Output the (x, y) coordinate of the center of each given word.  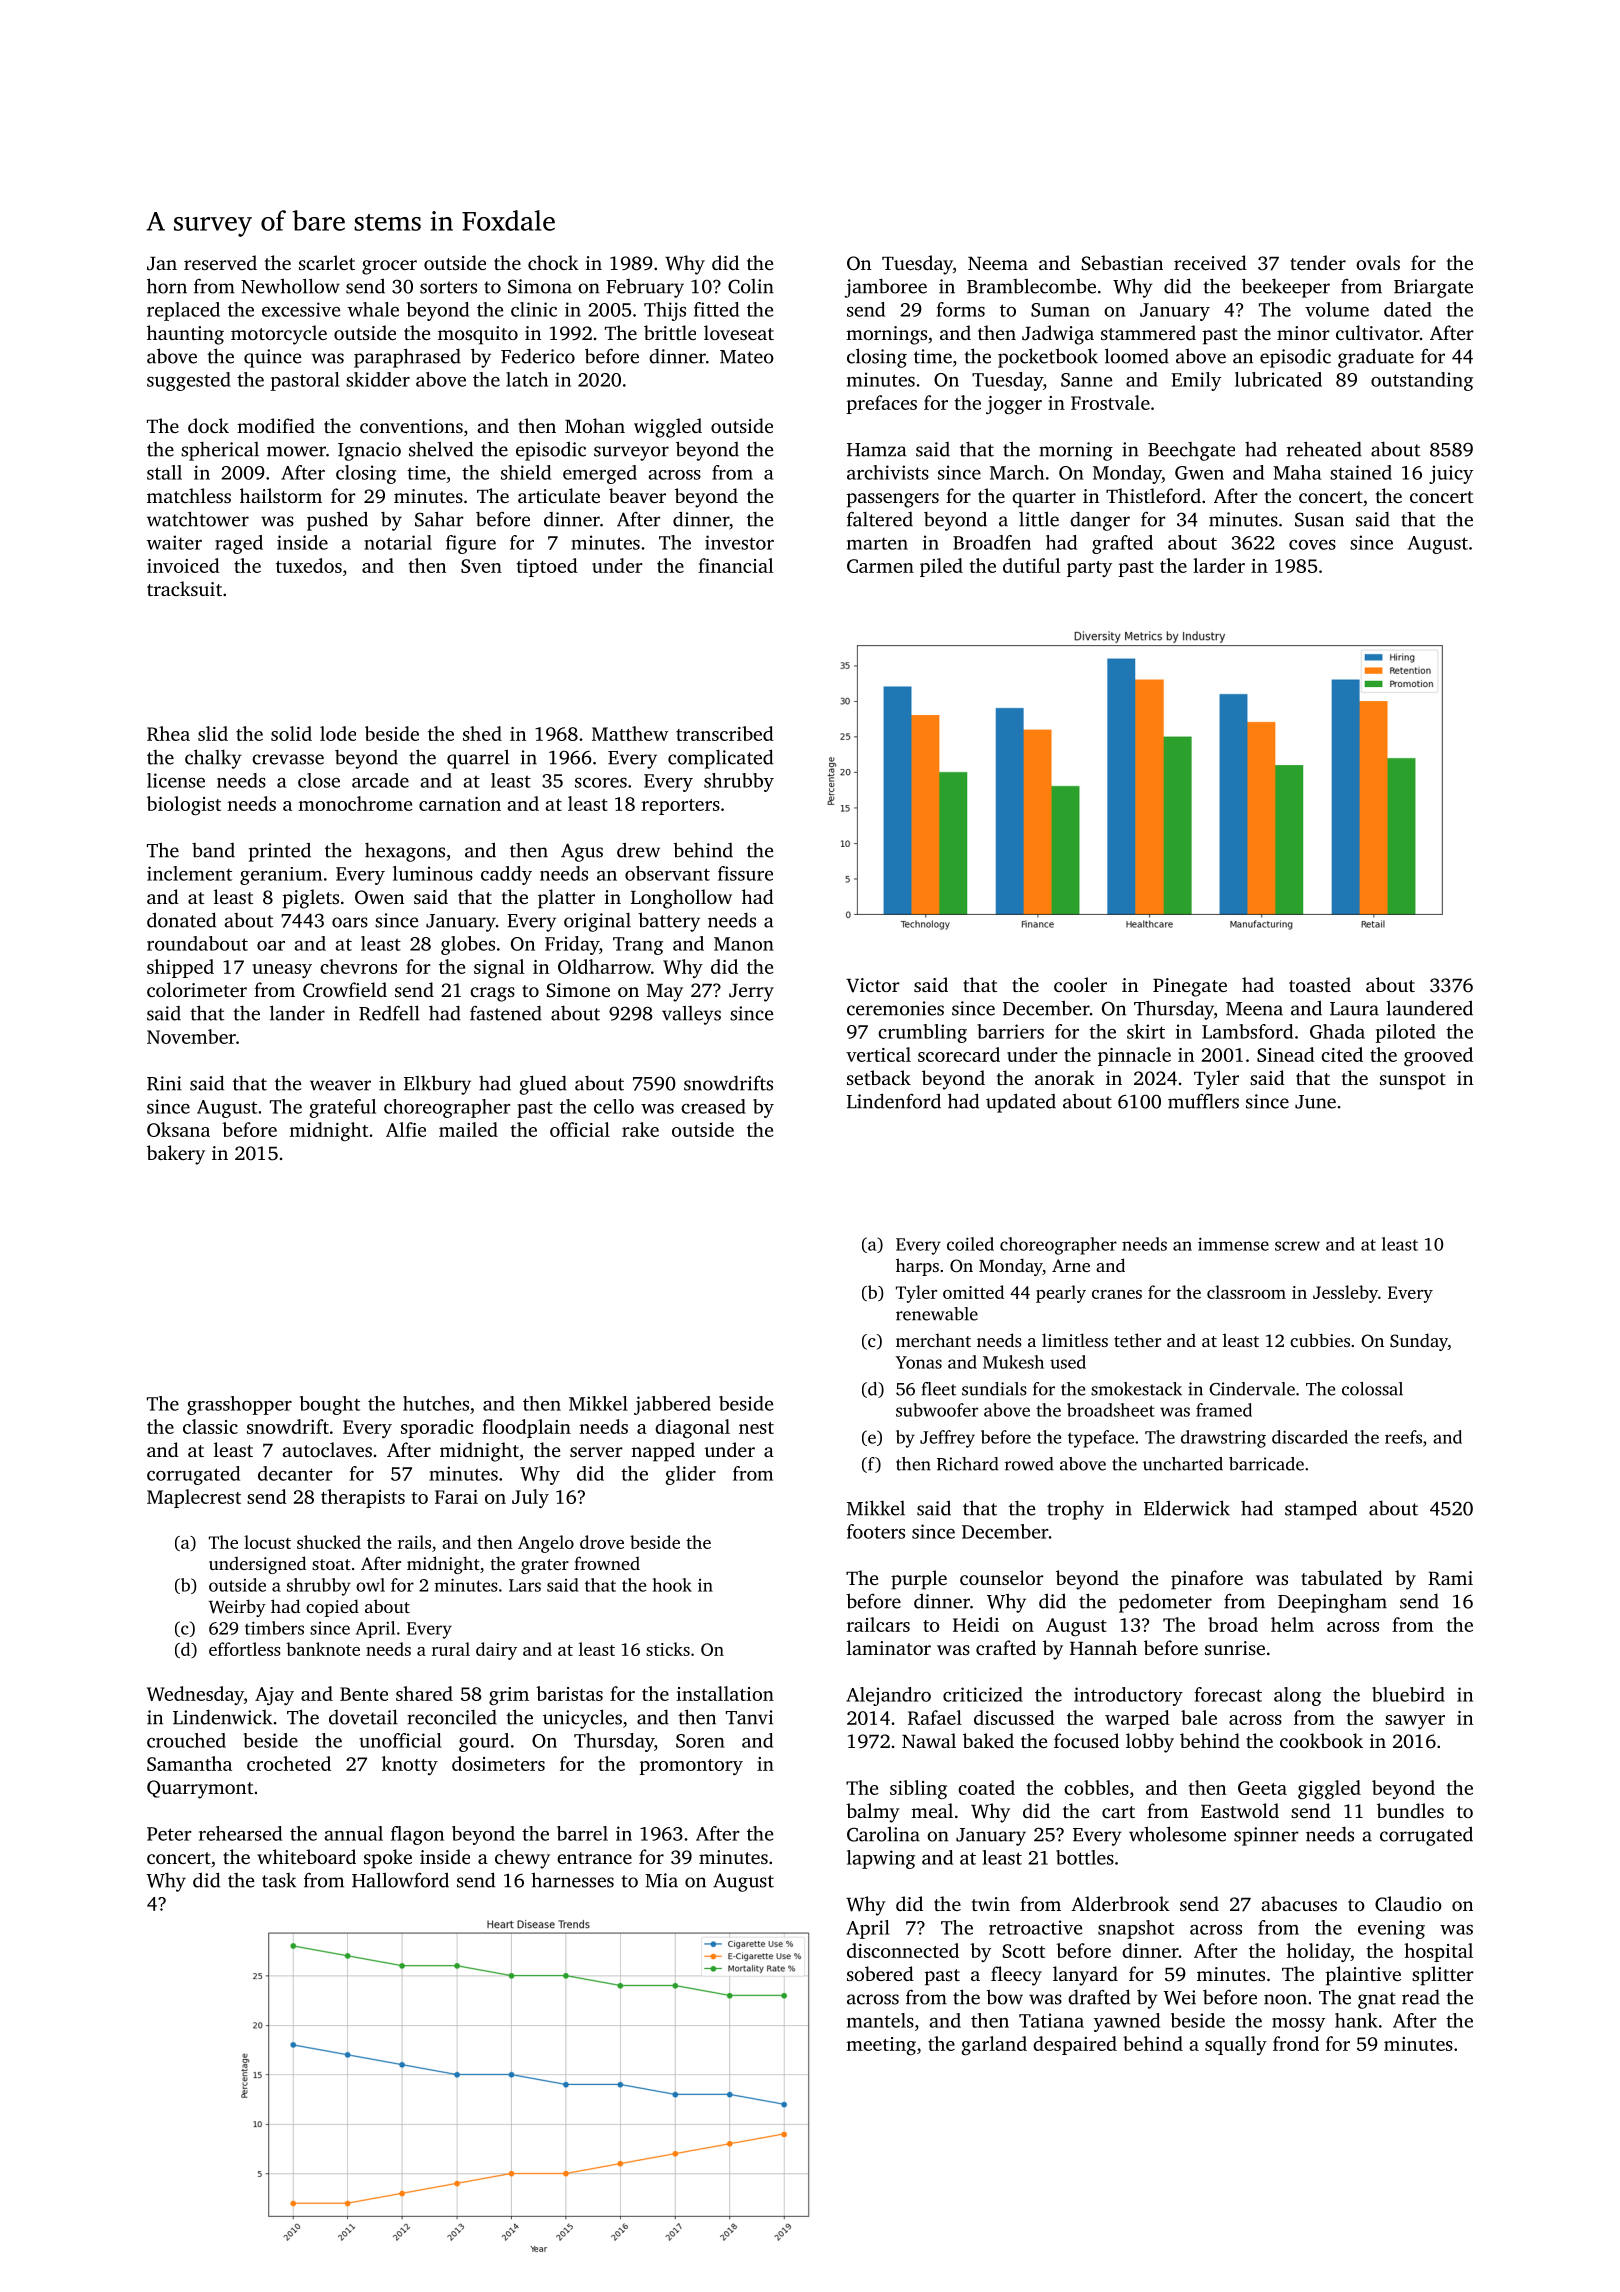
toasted (1320, 984)
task (279, 1880)
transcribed (725, 733)
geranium (281, 876)
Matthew (630, 733)
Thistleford (1153, 495)
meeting (881, 2046)
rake (640, 1129)
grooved (1438, 1056)
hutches (436, 1403)
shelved (441, 449)
